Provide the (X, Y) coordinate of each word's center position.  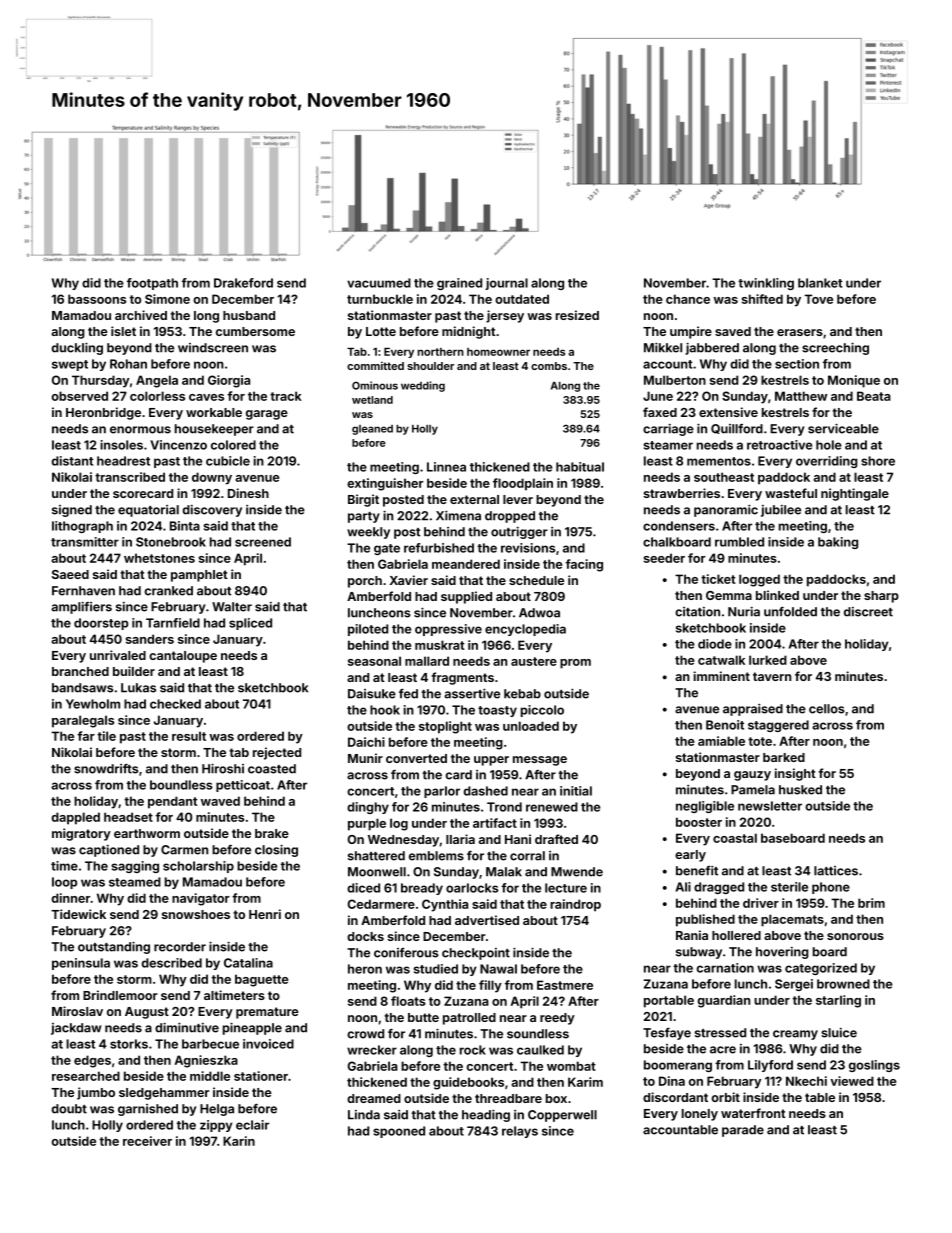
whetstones (159, 558)
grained (459, 284)
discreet (868, 612)
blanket (820, 283)
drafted (556, 839)
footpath (152, 284)
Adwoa (539, 613)
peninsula (81, 964)
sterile (789, 887)
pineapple (252, 1028)
